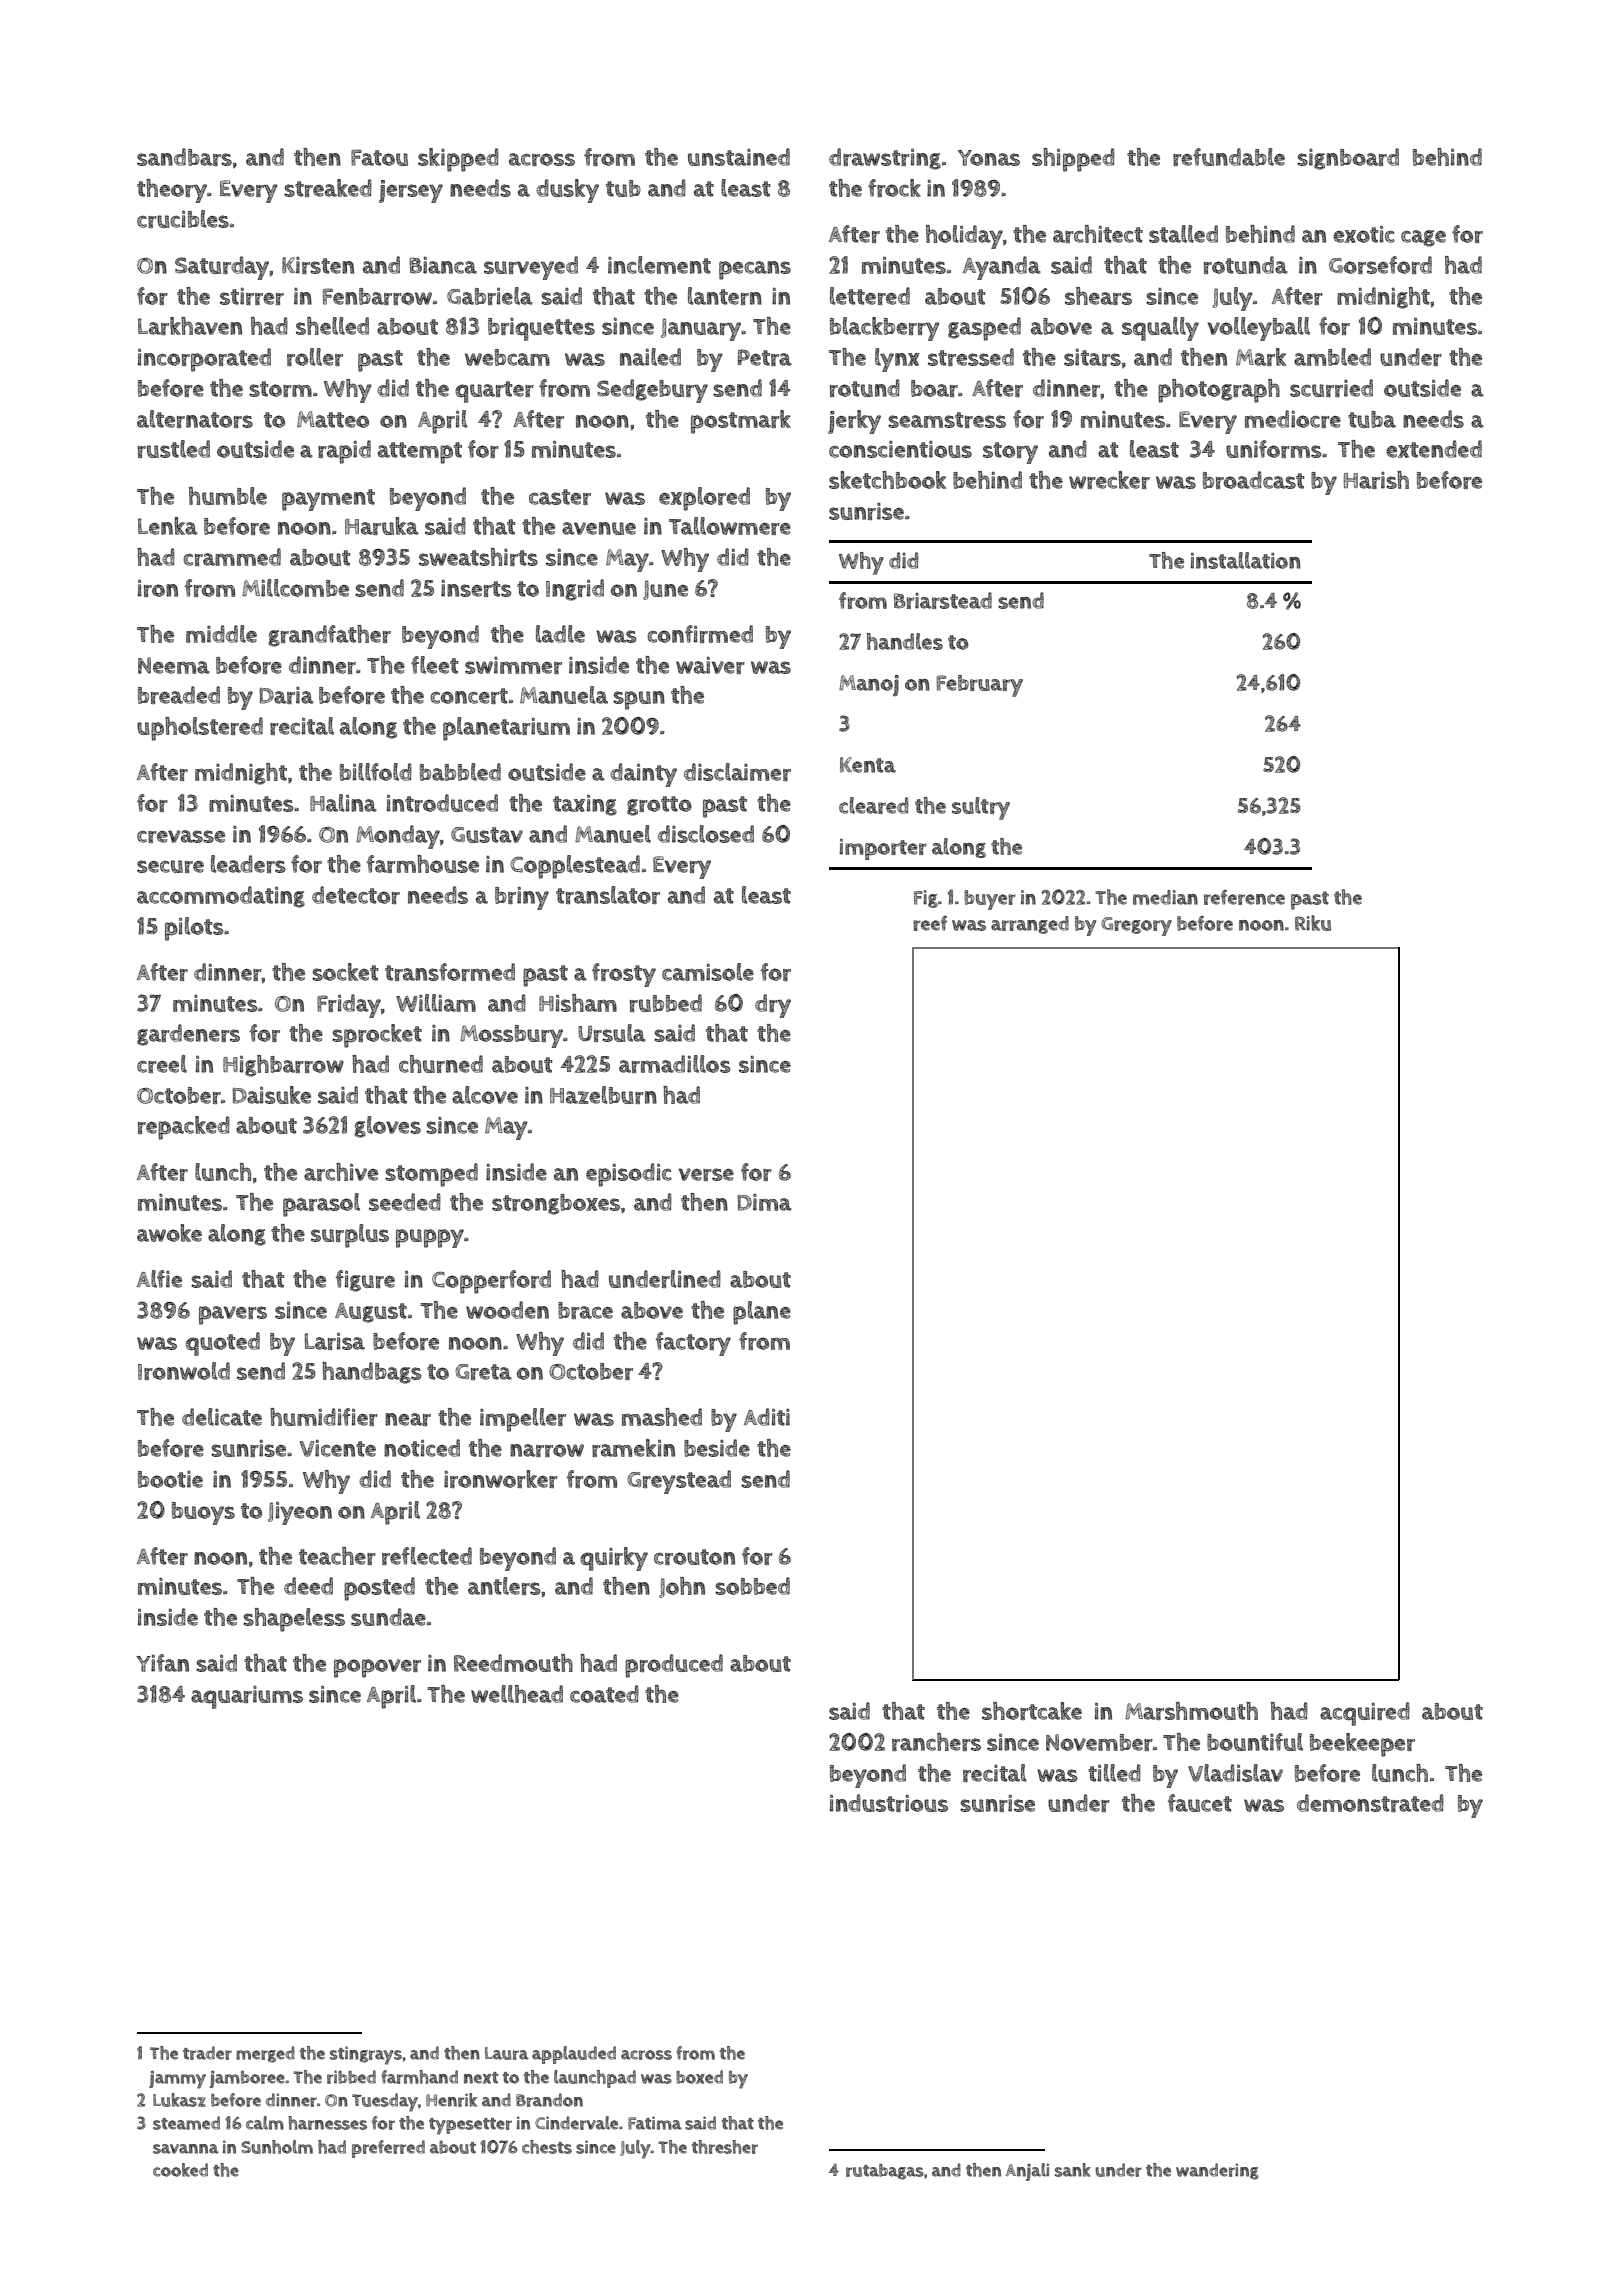 This screenshot has width=1620, height=2292. What do you see at coordinates (1229, 157) in the screenshot?
I see `refundable` at bounding box center [1229, 157].
